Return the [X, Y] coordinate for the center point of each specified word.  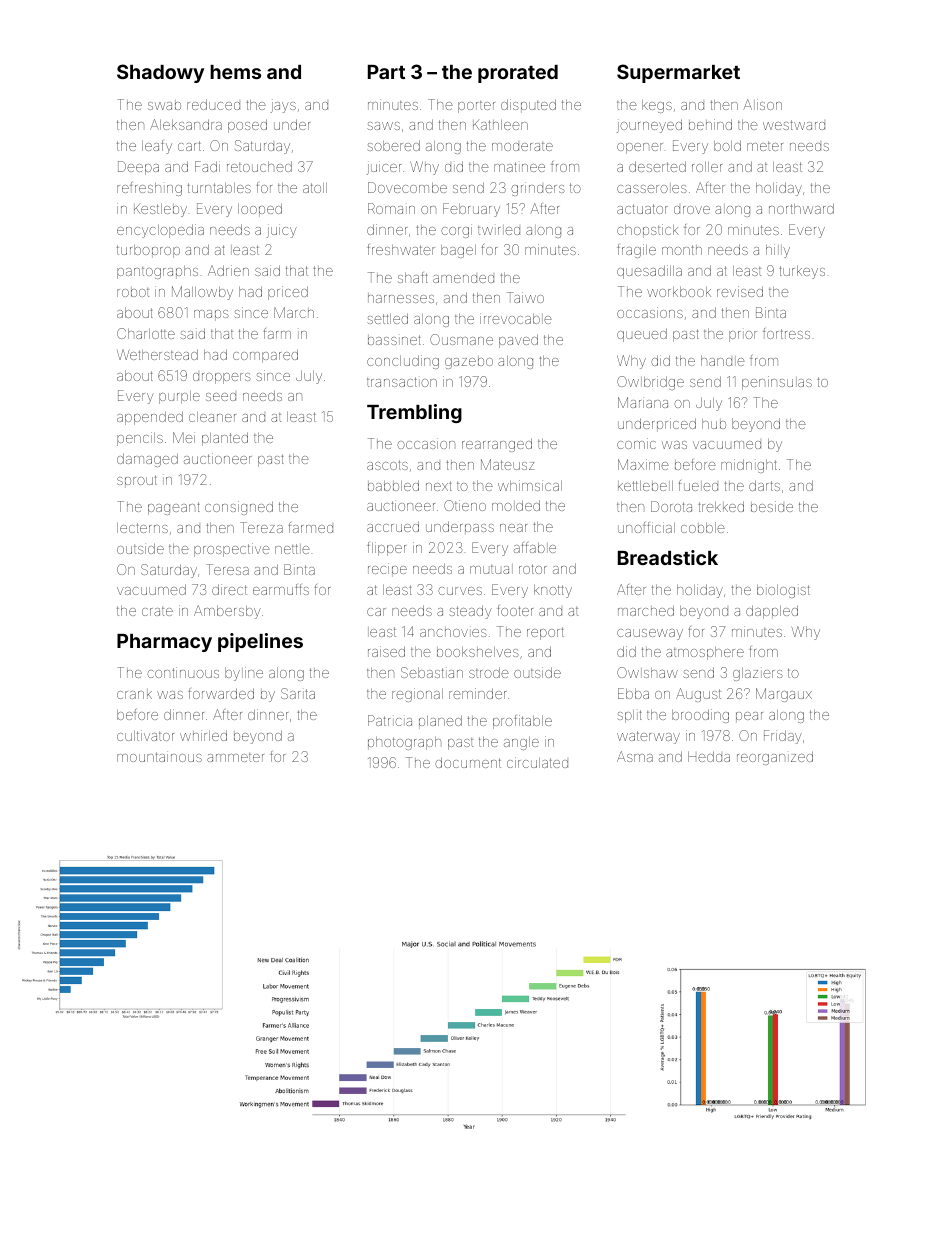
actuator [642, 209]
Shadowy [160, 73]
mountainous [159, 756]
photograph [404, 743]
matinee [519, 167]
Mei [184, 437]
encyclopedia [160, 231]
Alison [762, 104]
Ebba [633, 693]
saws [383, 126]
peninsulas [777, 383]
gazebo [469, 362]
